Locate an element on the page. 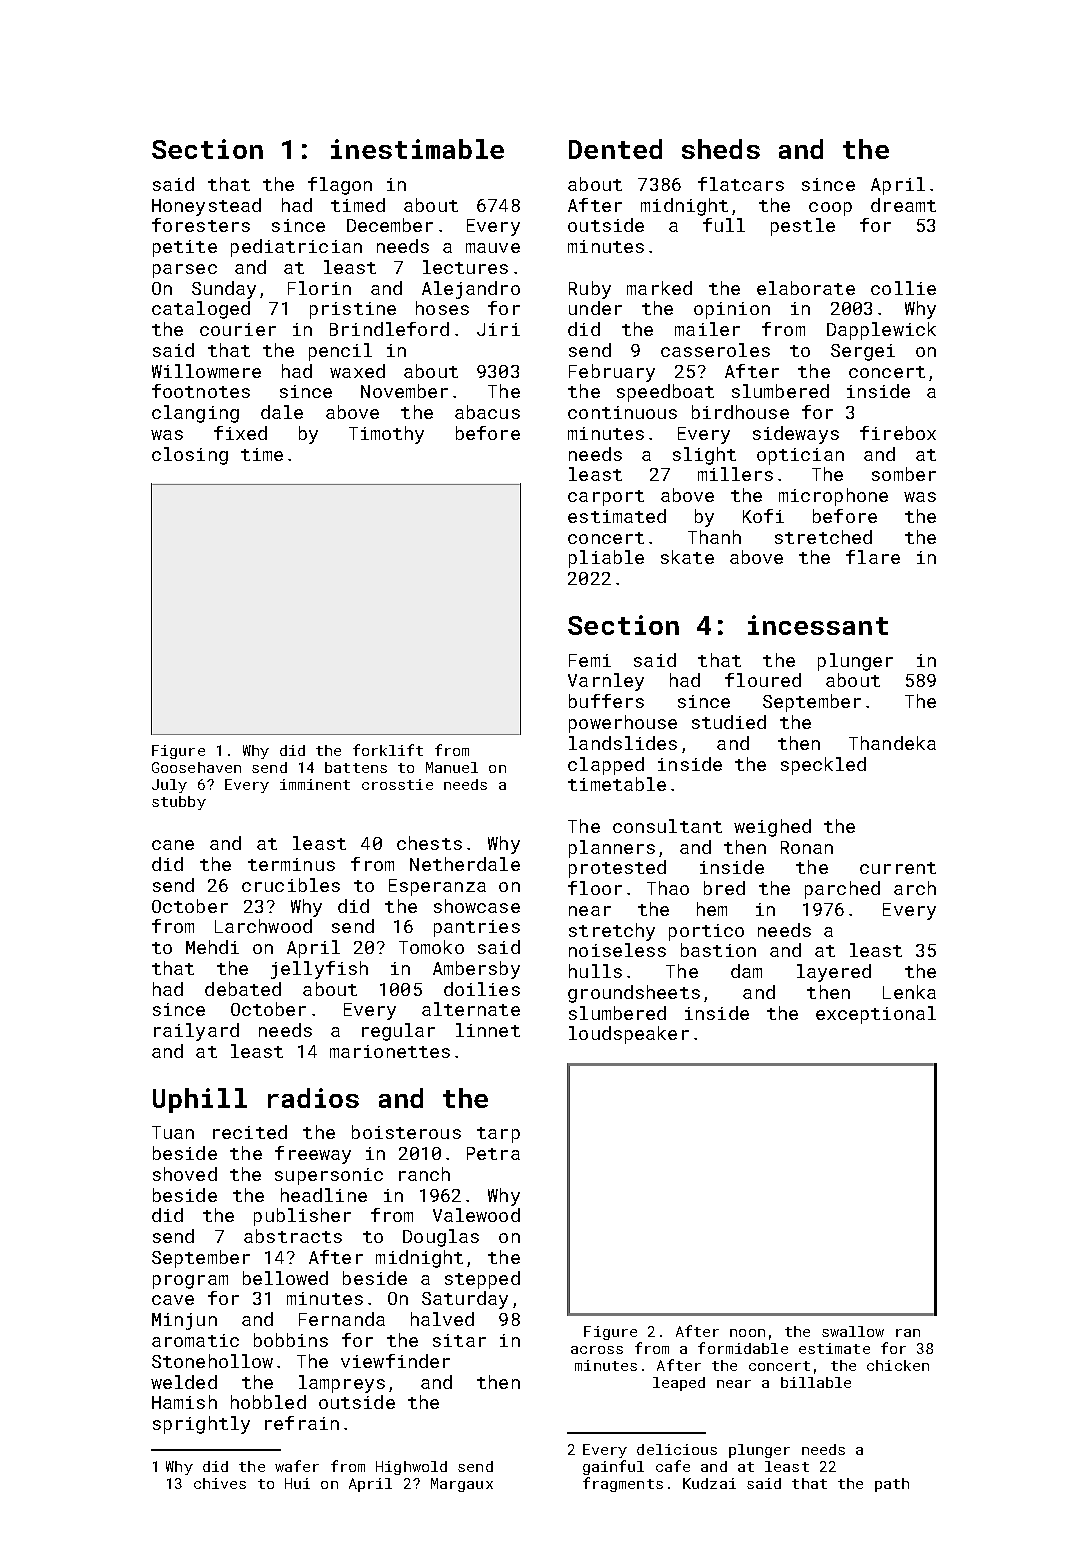 The width and height of the image is (1088, 1545). railyard is located at coordinates (196, 1032).
